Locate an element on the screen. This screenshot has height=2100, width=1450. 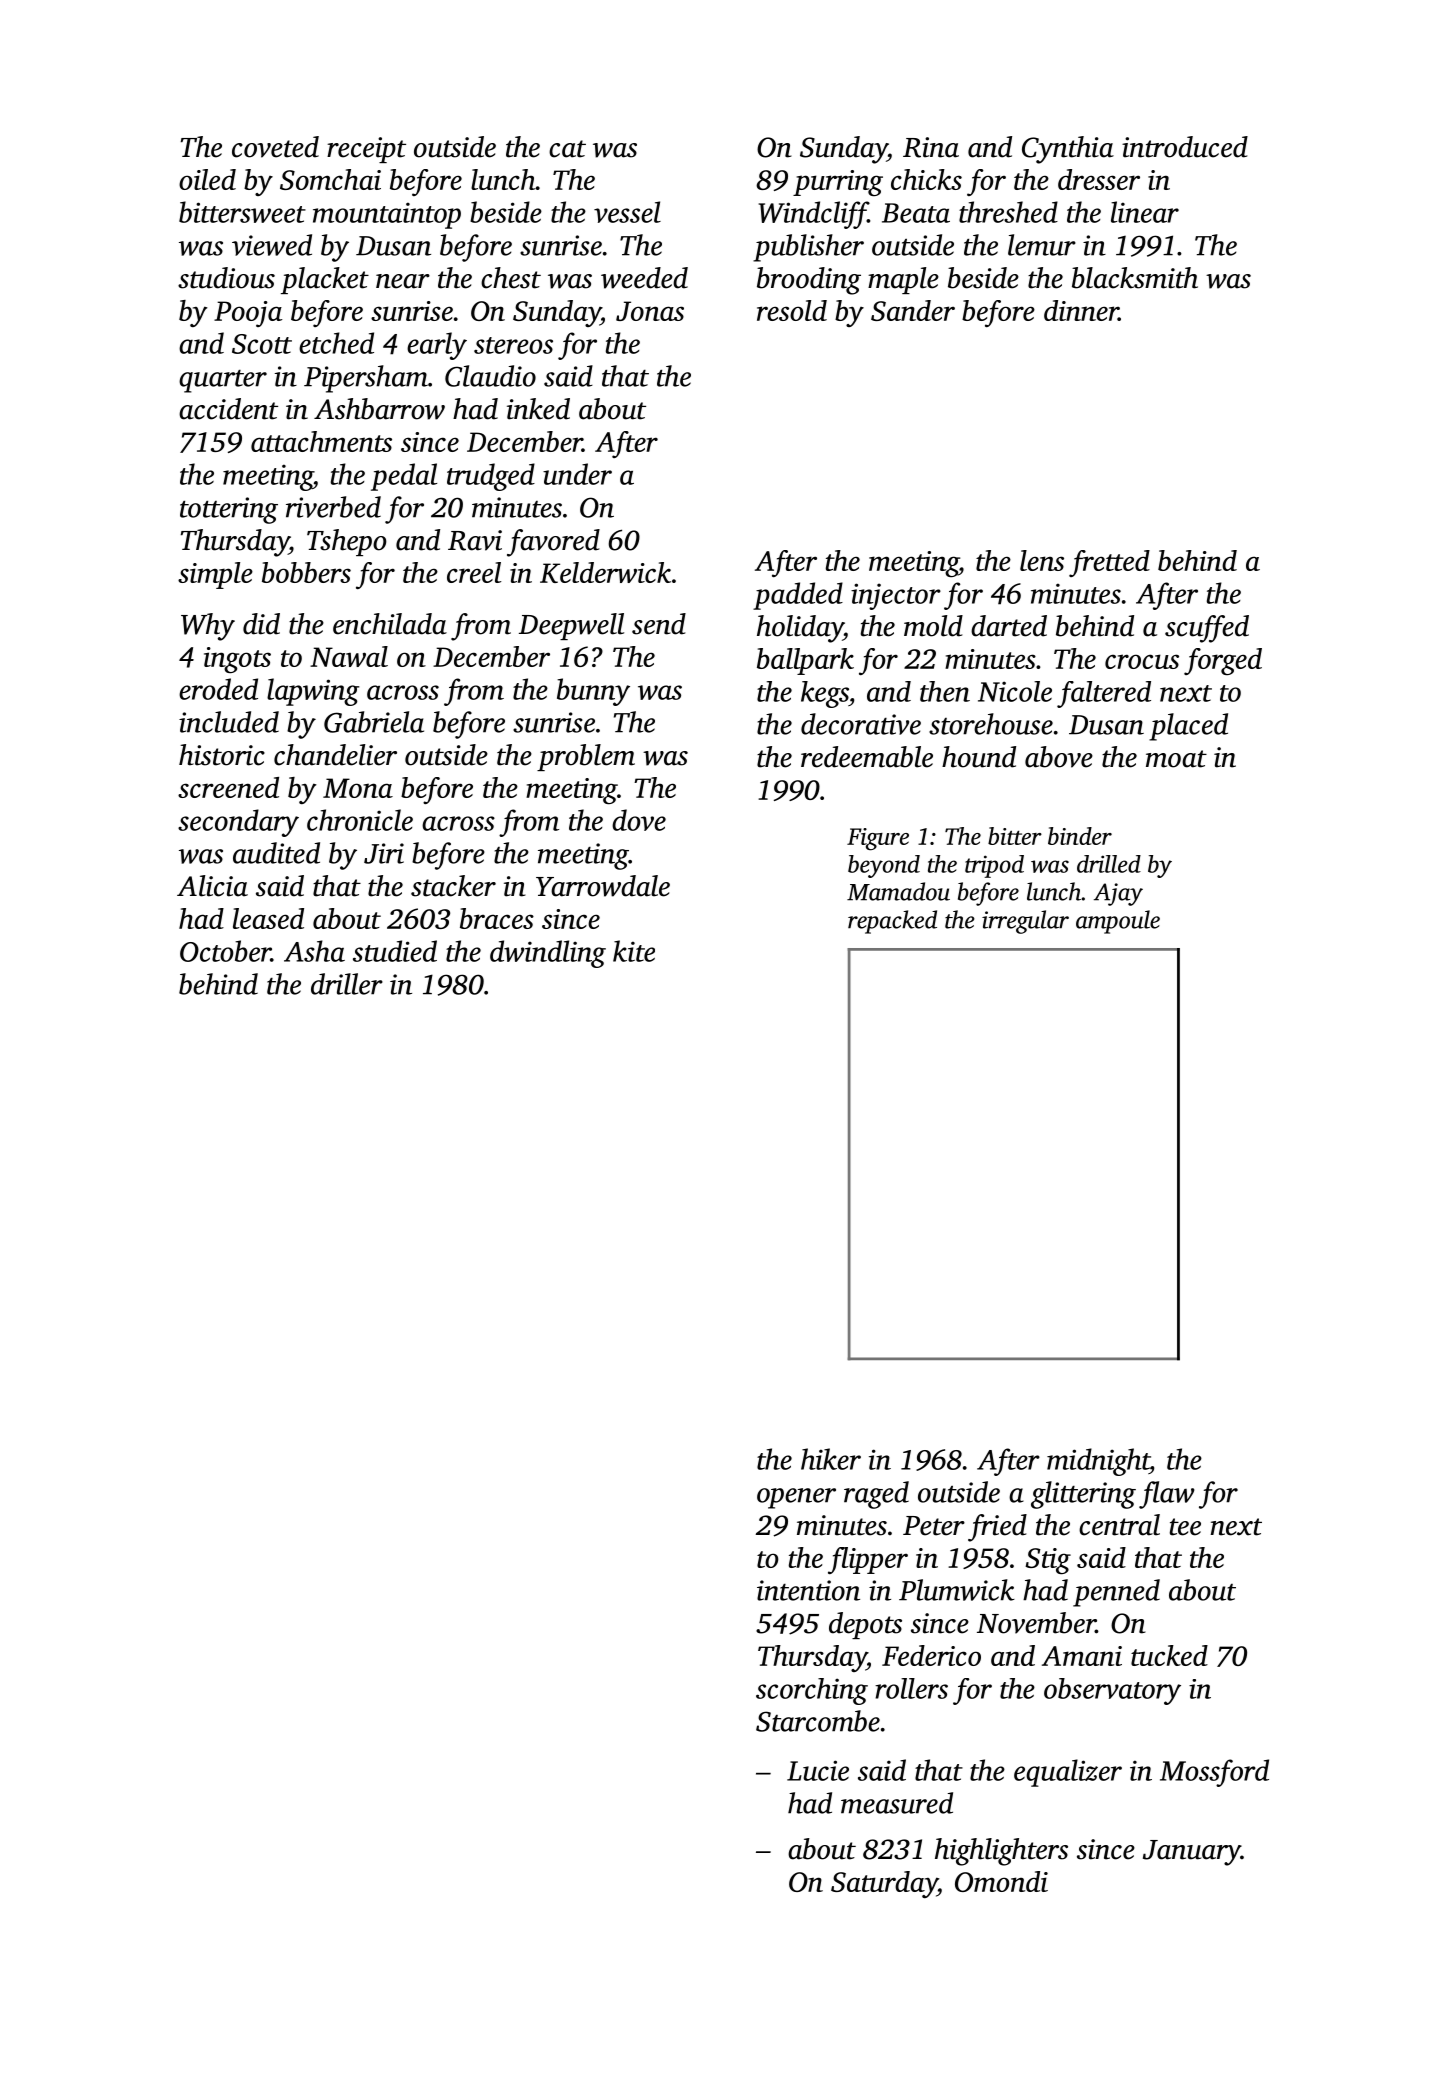
tottering is located at coordinates (229, 510).
